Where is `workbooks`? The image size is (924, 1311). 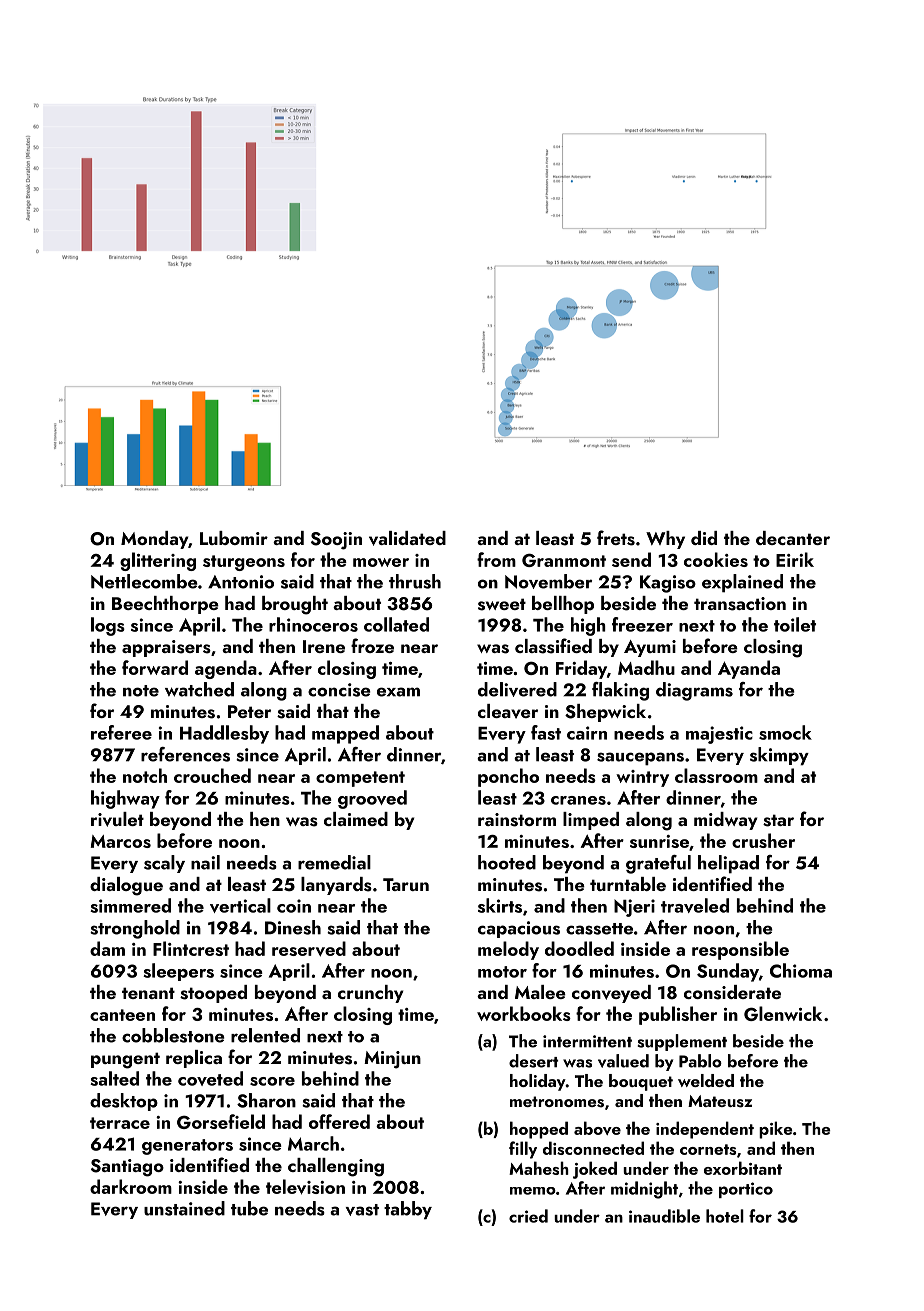
workbooks is located at coordinates (524, 1013).
